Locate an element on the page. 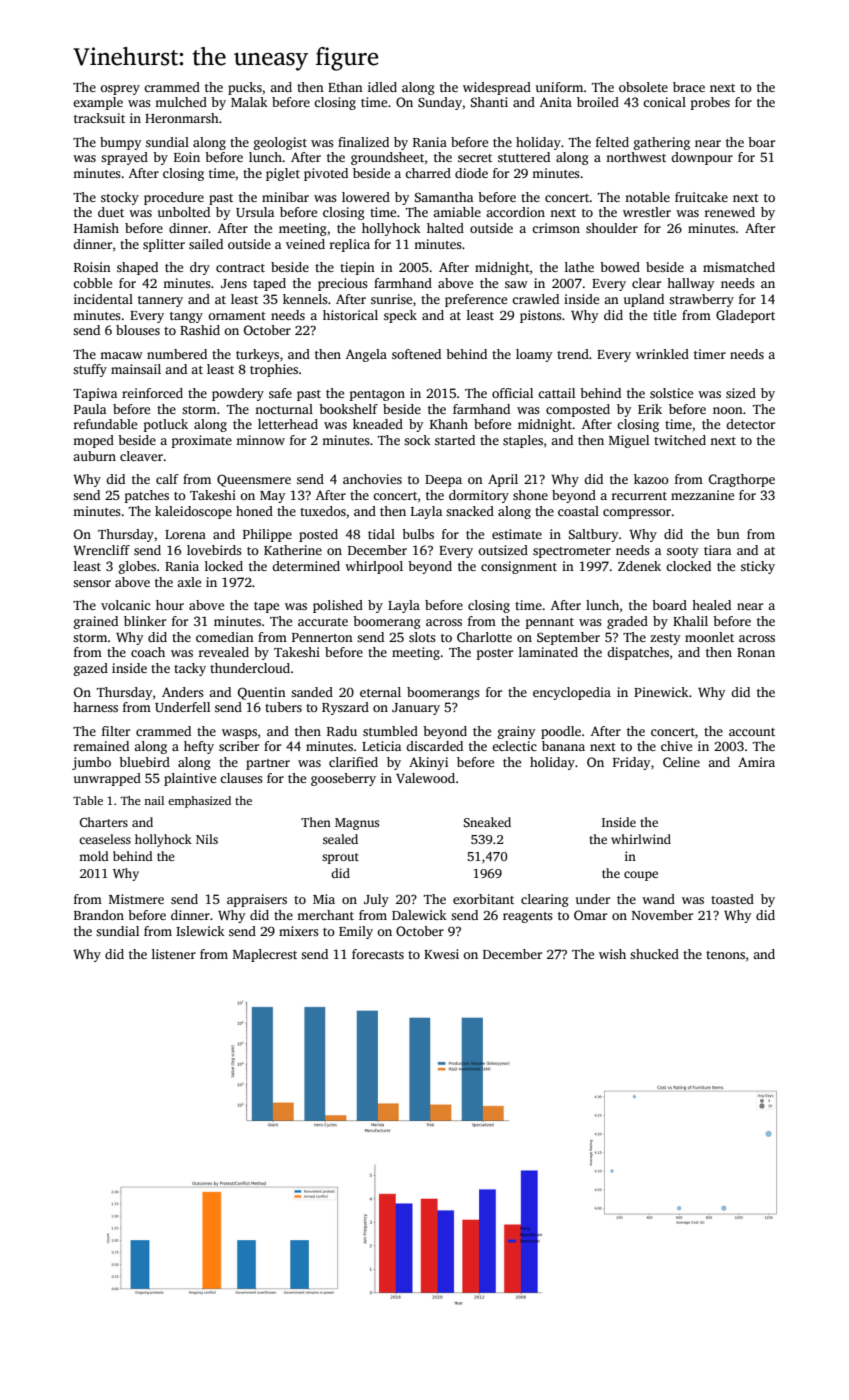  Angela is located at coordinates (366, 355).
